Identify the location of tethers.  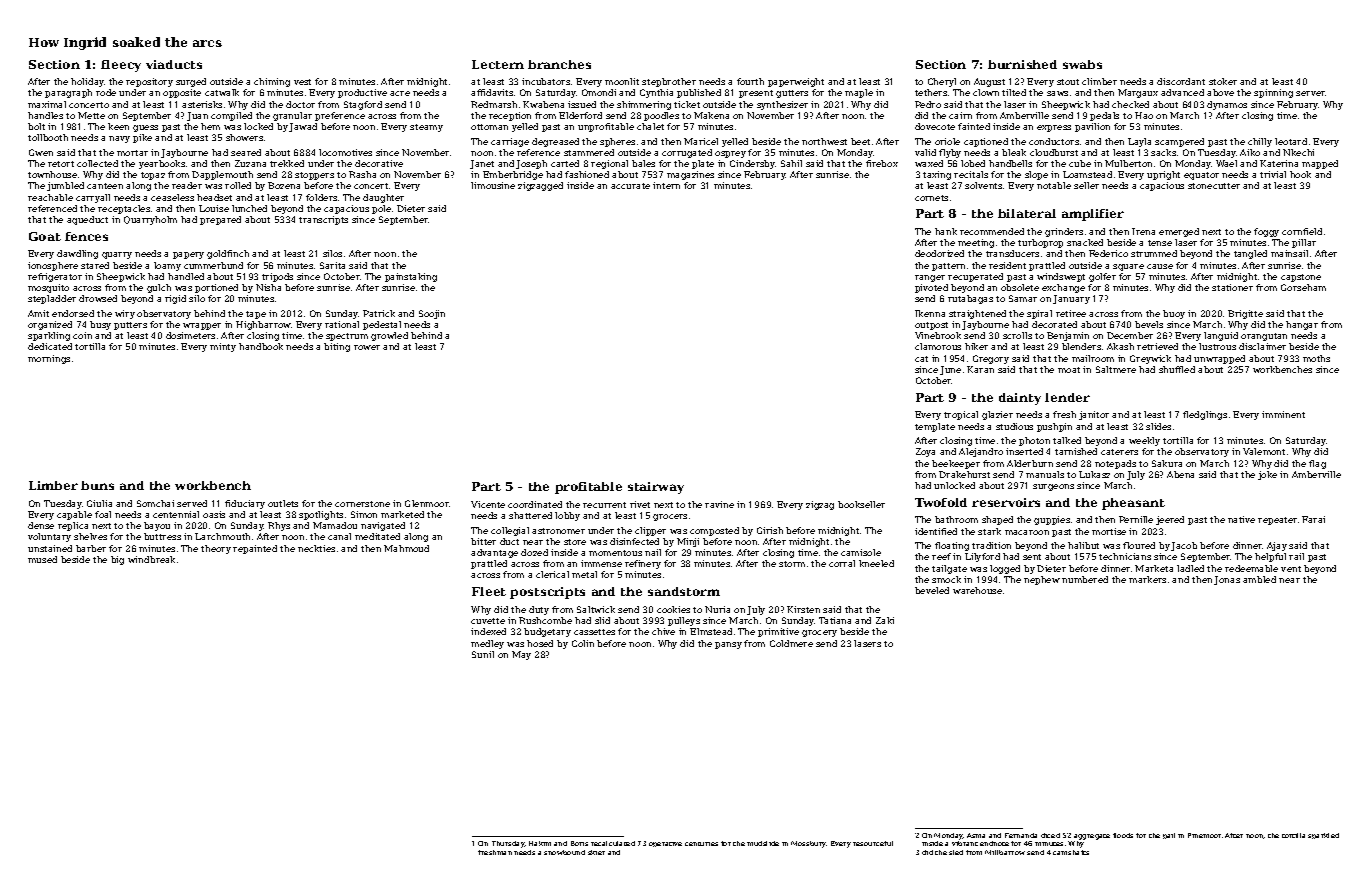
(931, 92).
